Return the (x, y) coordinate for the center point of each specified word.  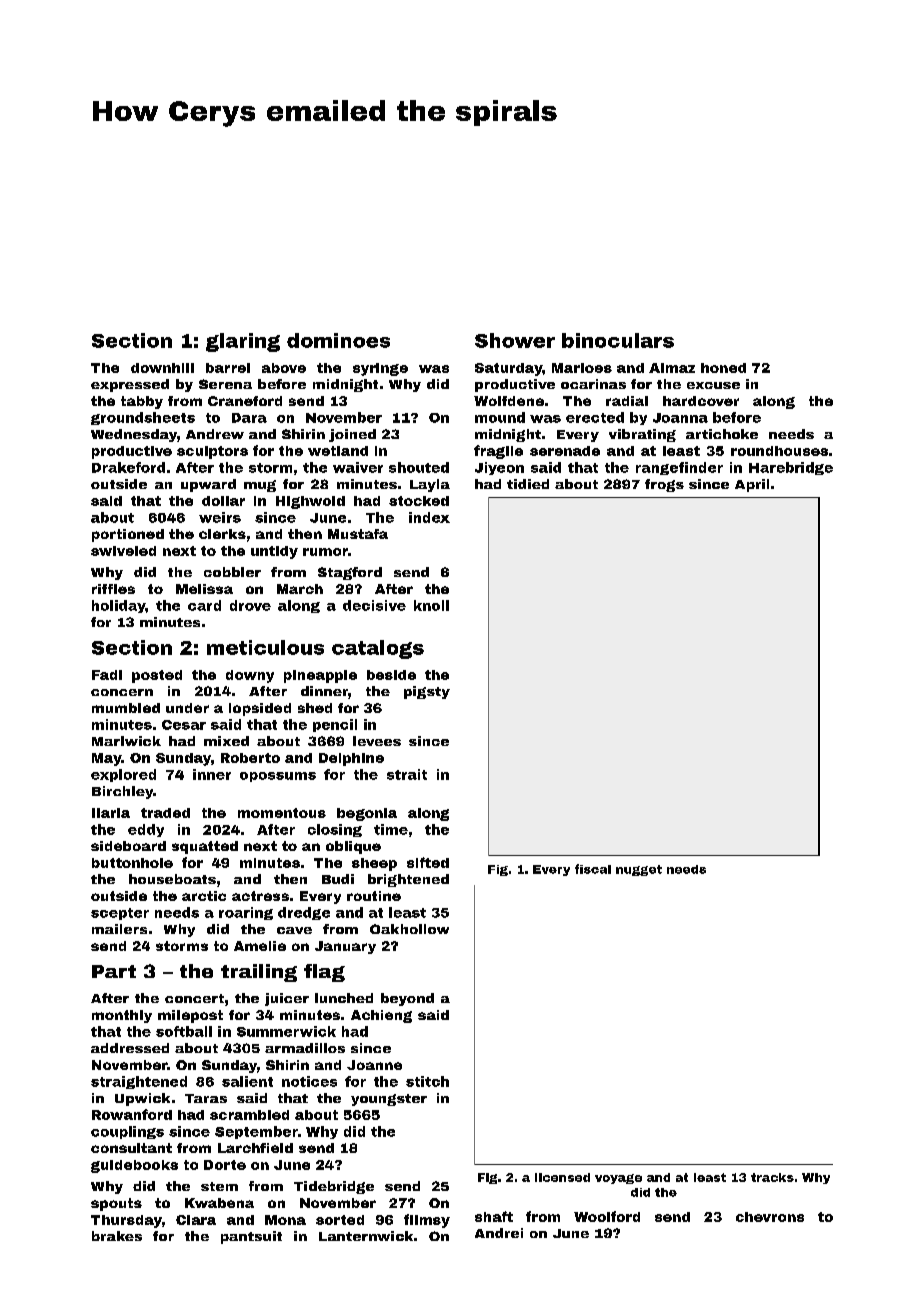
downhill (162, 368)
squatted (205, 847)
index (429, 517)
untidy (274, 552)
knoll (431, 605)
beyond (407, 999)
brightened (408, 880)
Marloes (582, 368)
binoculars (618, 340)
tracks (772, 1177)
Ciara (196, 1220)
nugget (639, 870)
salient (247, 1081)
